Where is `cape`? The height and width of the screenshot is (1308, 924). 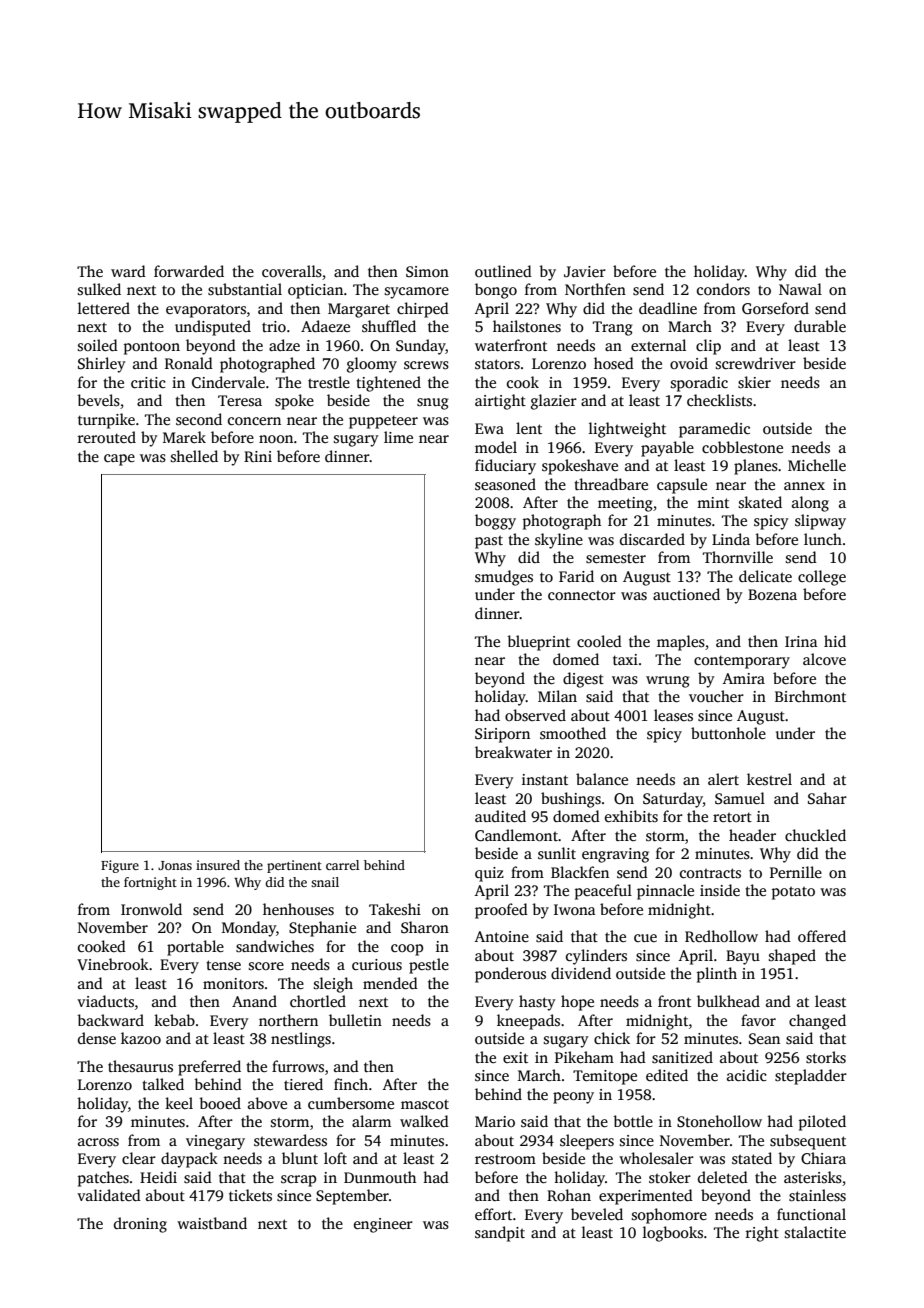
cape is located at coordinates (119, 460).
